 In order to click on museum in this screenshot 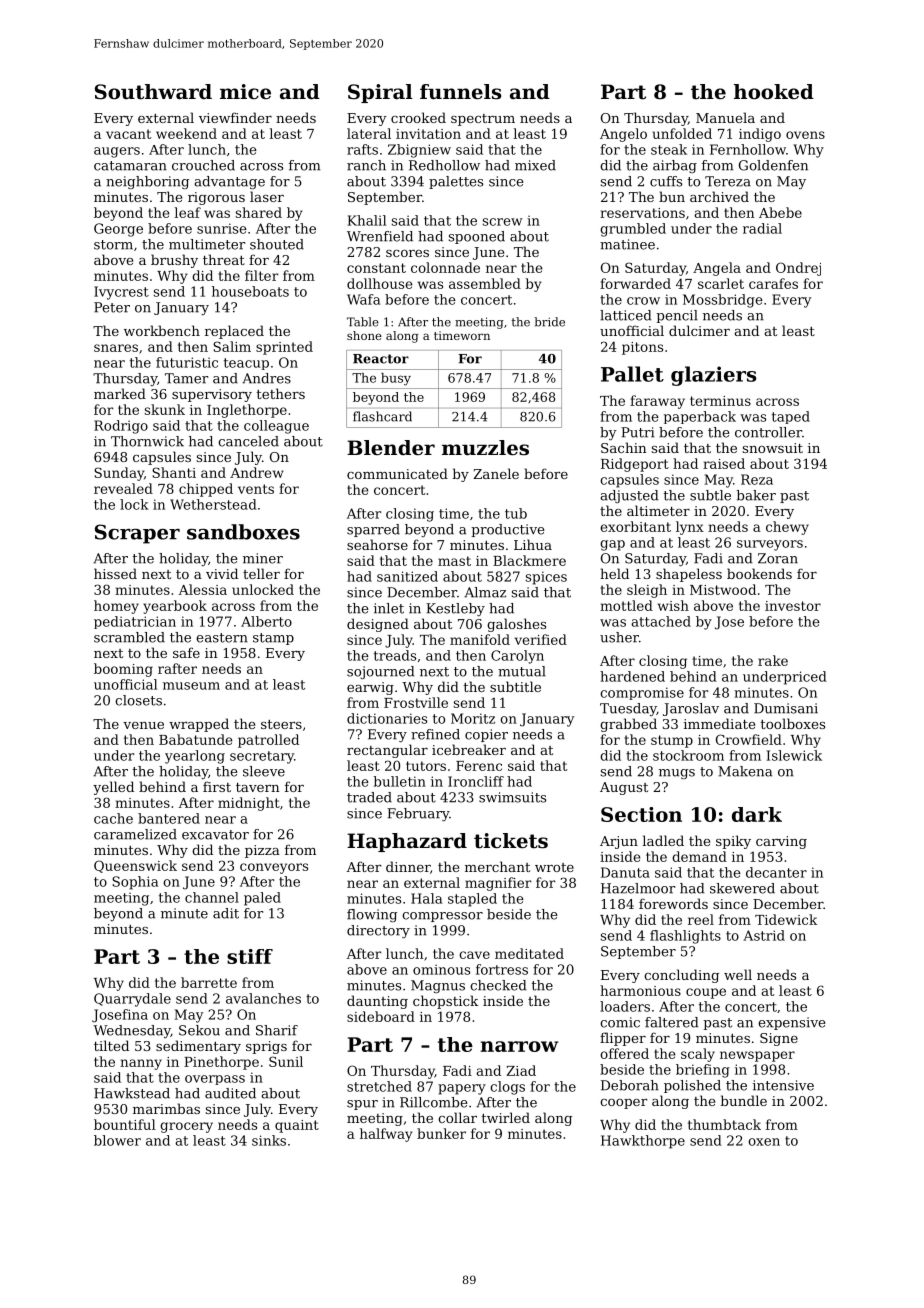, I will do `click(191, 686)`.
